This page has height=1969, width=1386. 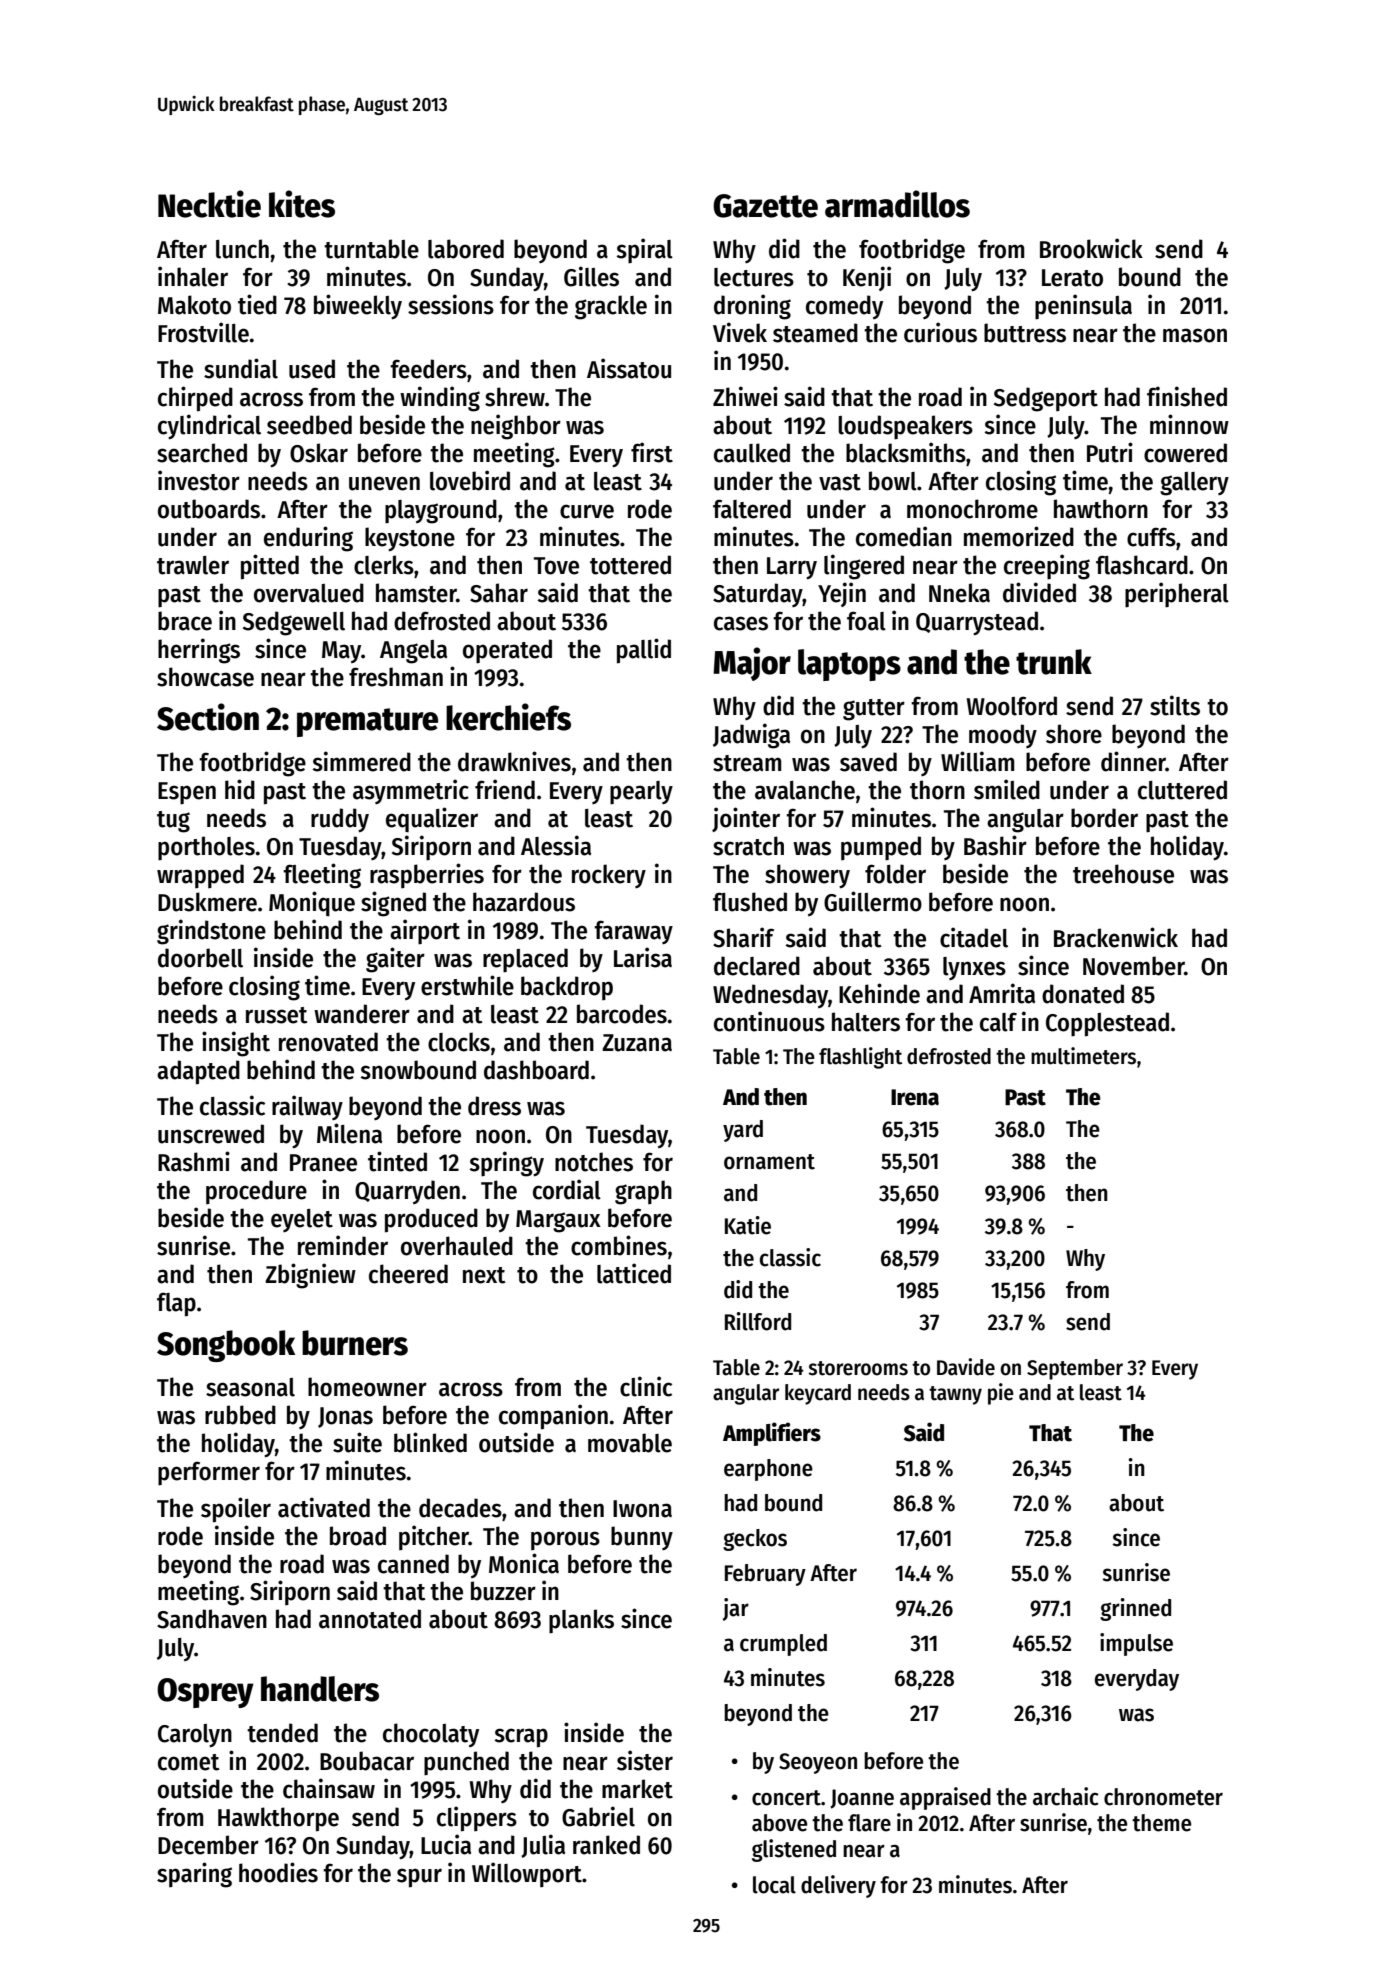 What do you see at coordinates (194, 1875) in the page?
I see `sparing` at bounding box center [194, 1875].
